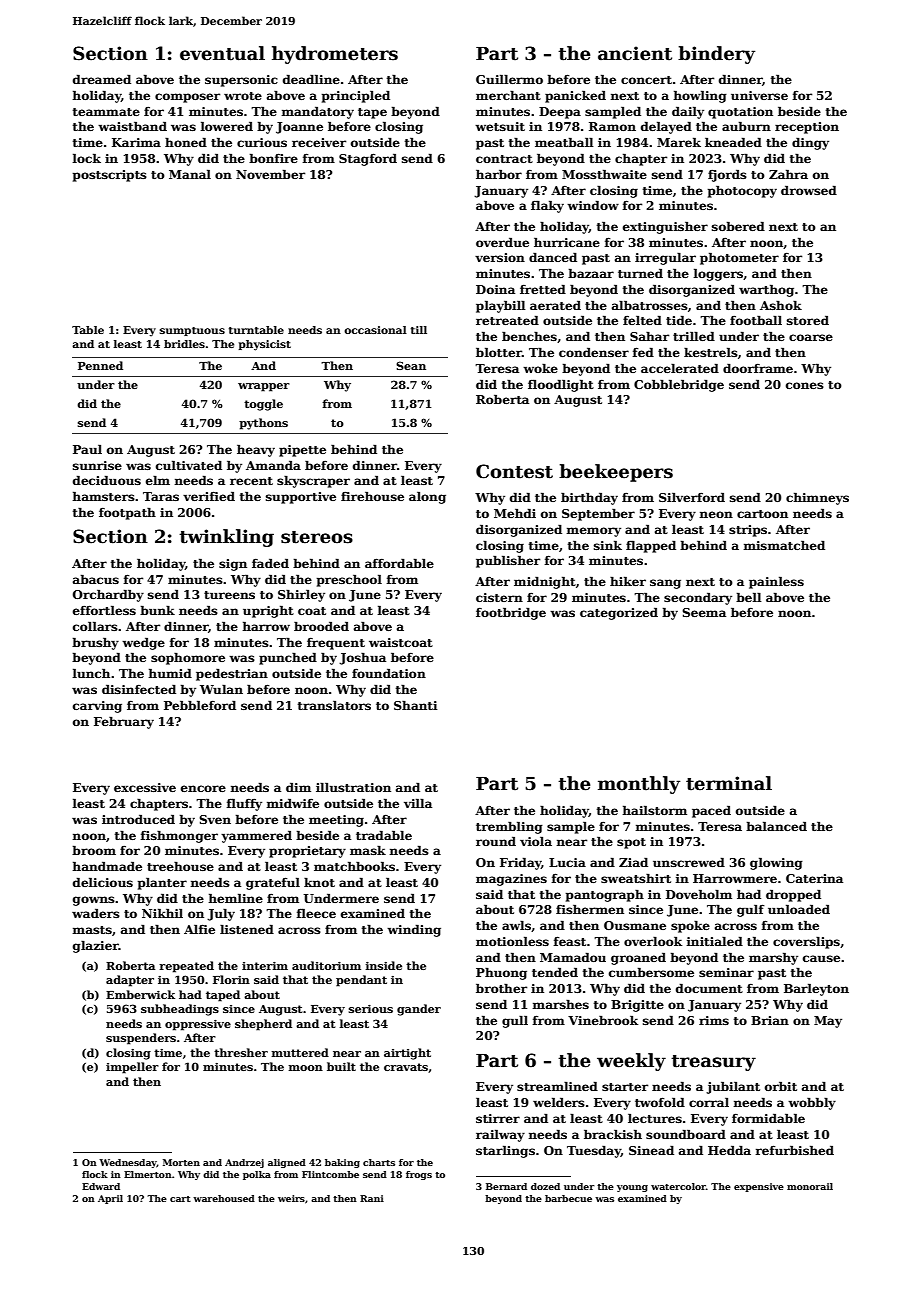 This screenshot has width=924, height=1308. I want to click on Penned, so click(100, 365).
